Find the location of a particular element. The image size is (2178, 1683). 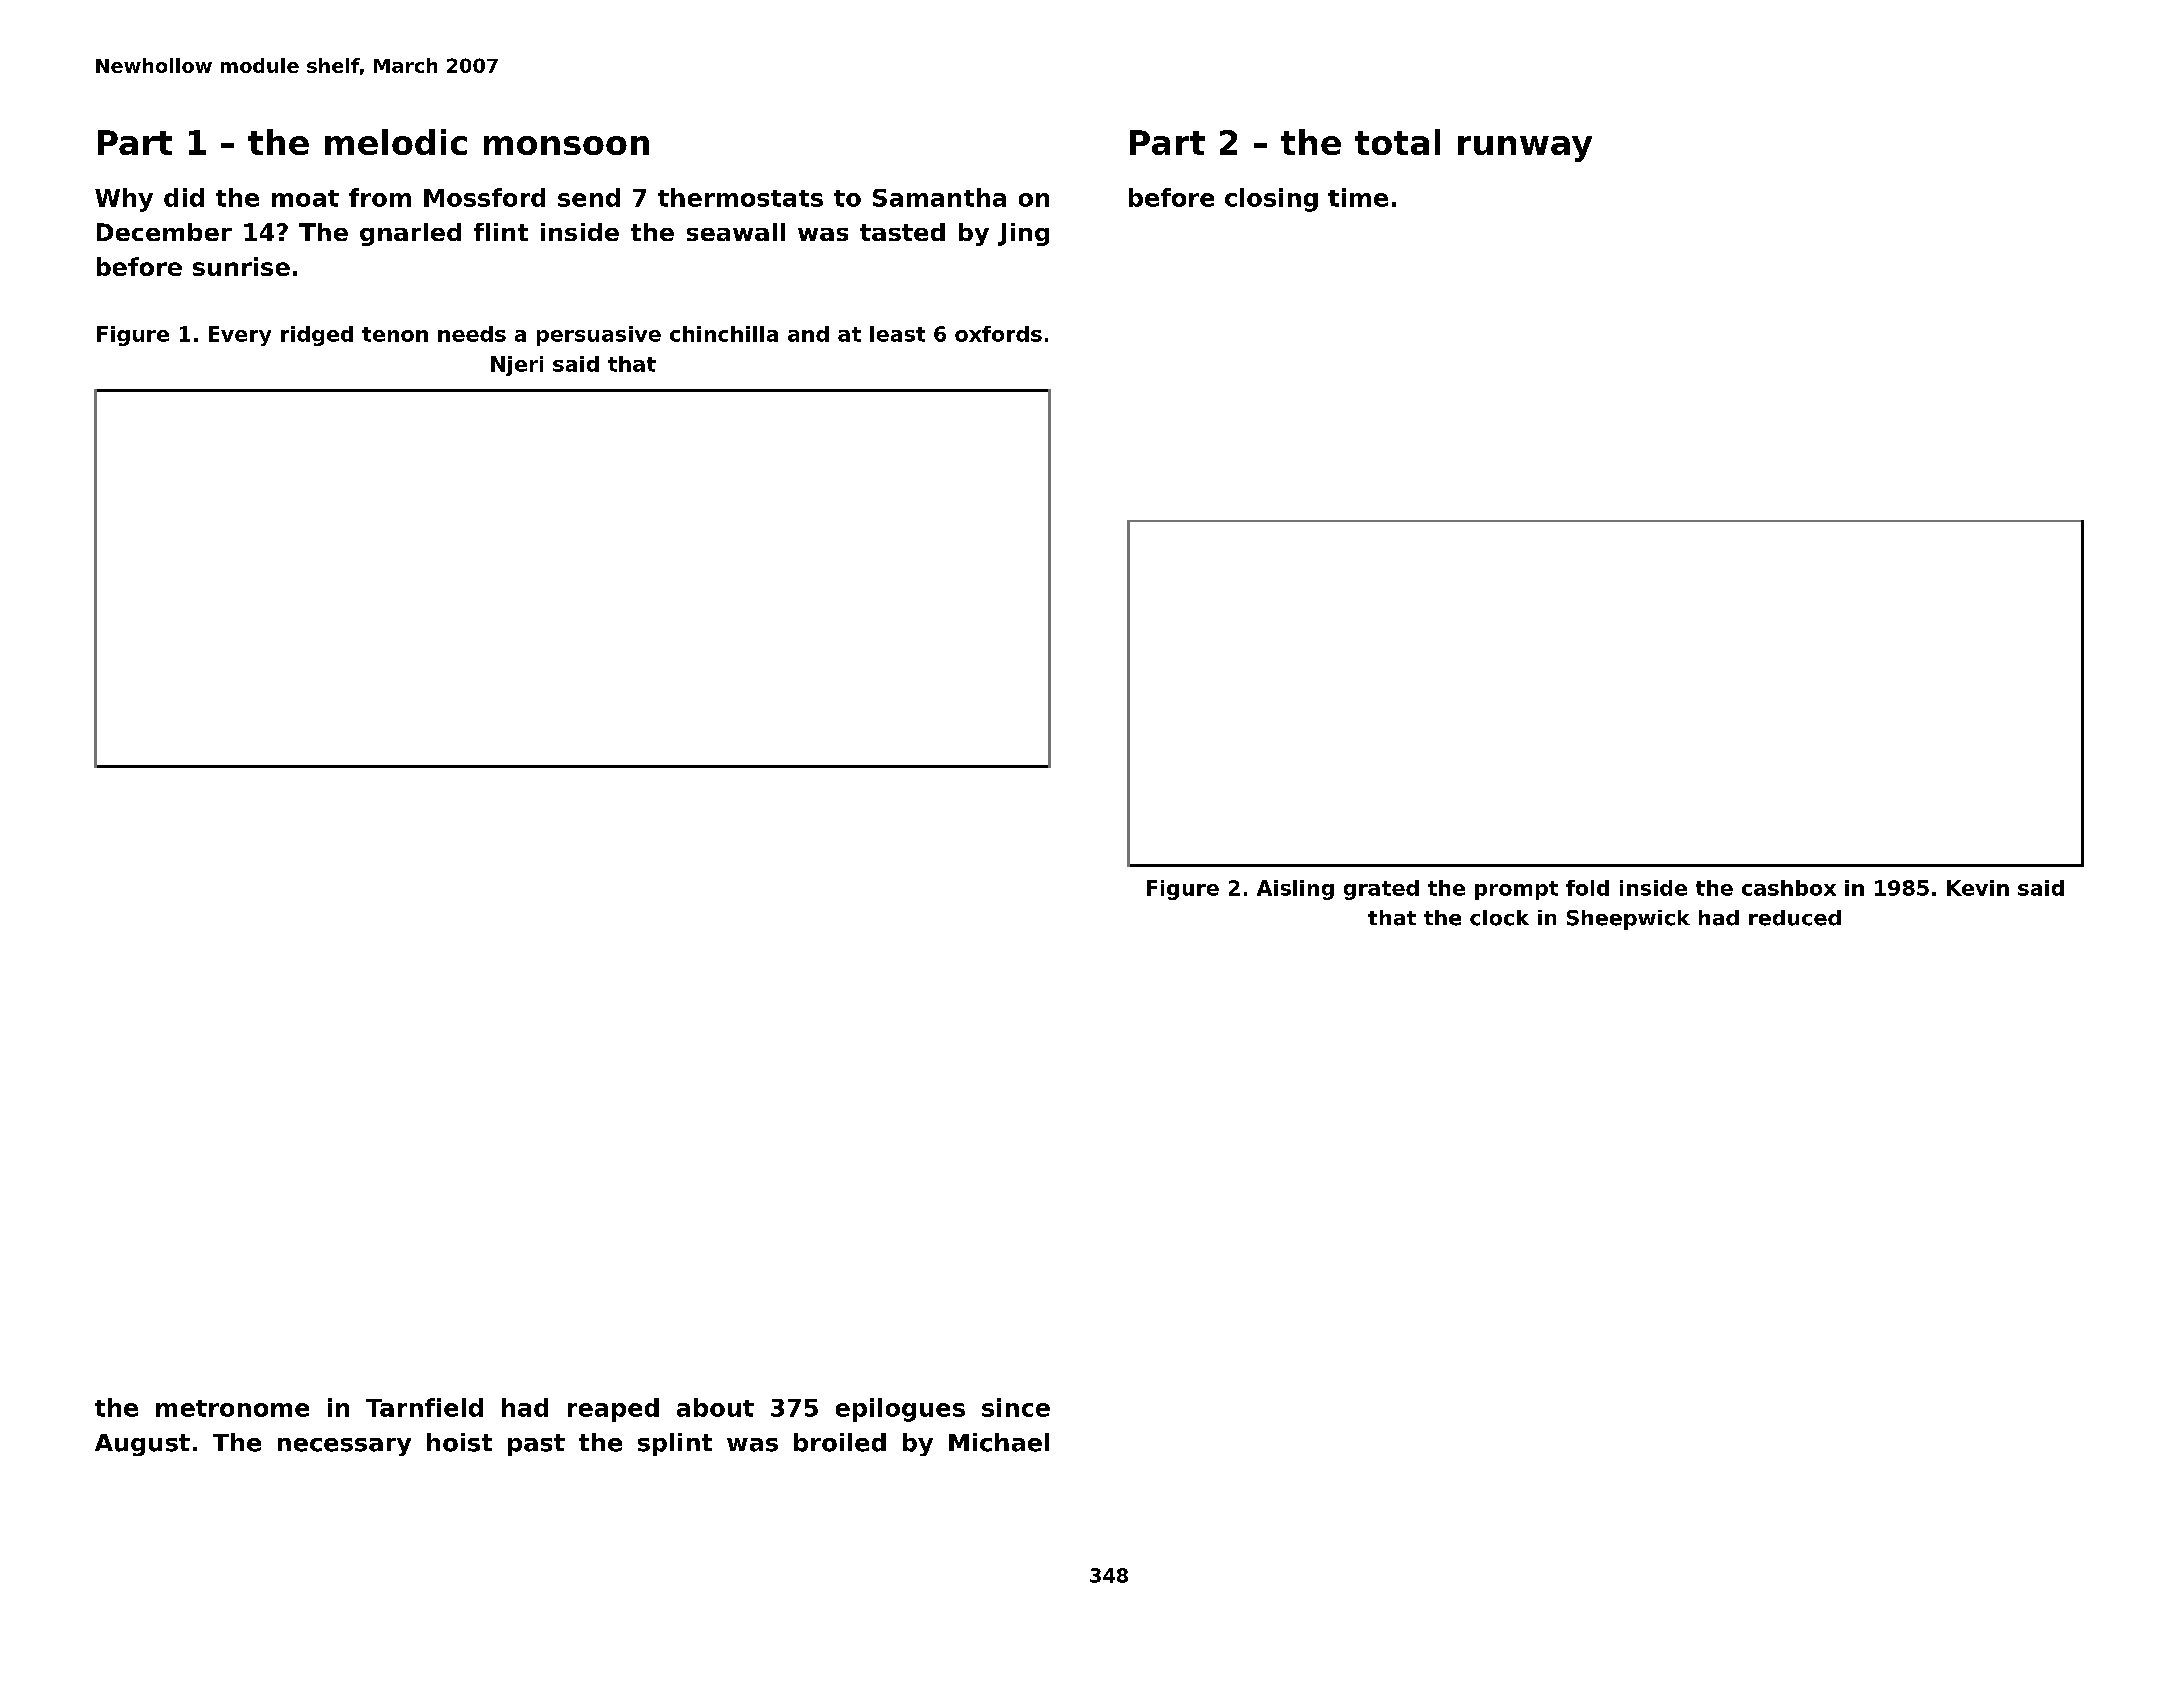

splint is located at coordinates (675, 1444).
